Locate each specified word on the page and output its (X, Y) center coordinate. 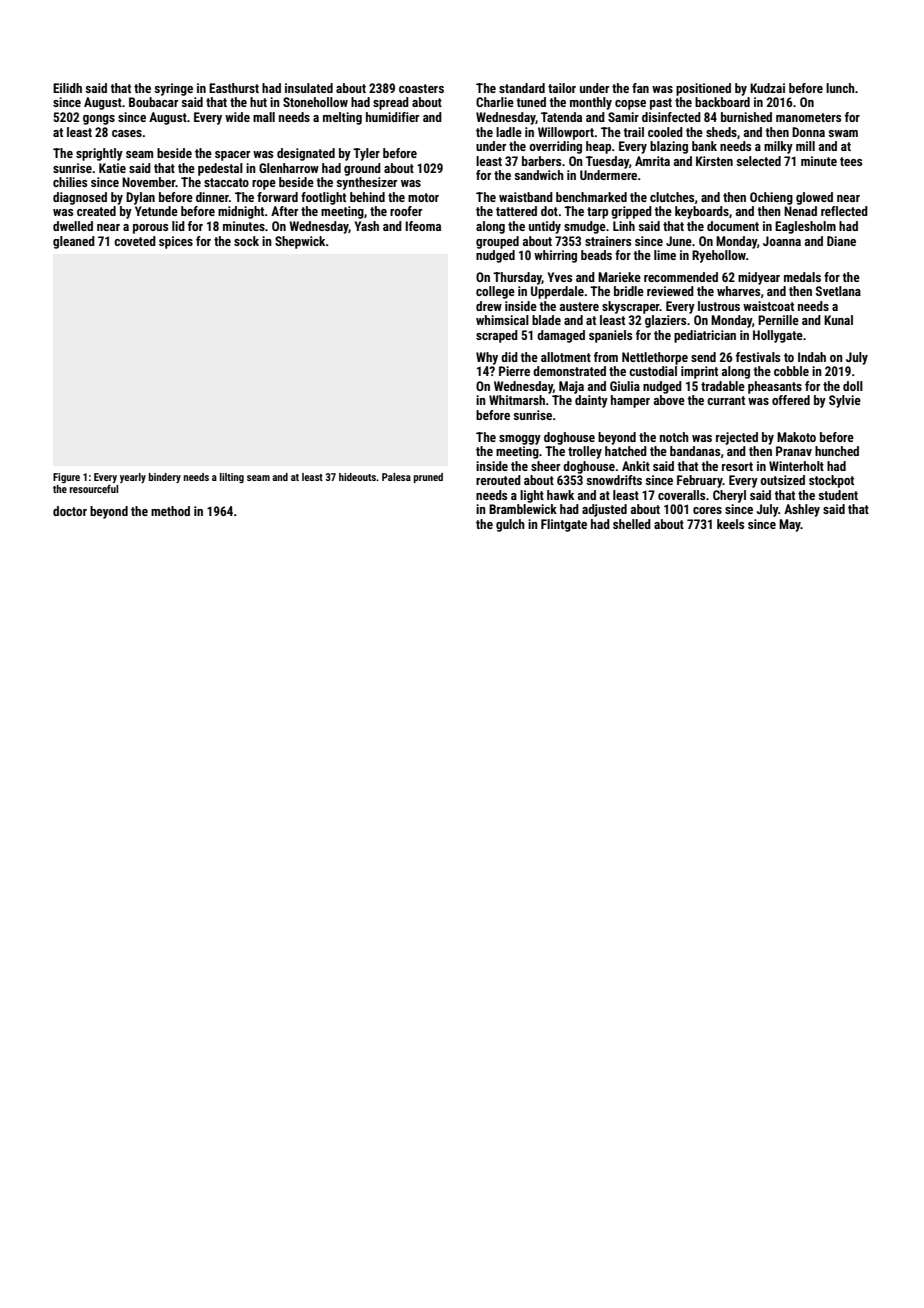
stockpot (831, 481)
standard (522, 88)
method (170, 511)
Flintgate (564, 525)
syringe (174, 89)
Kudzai (767, 88)
